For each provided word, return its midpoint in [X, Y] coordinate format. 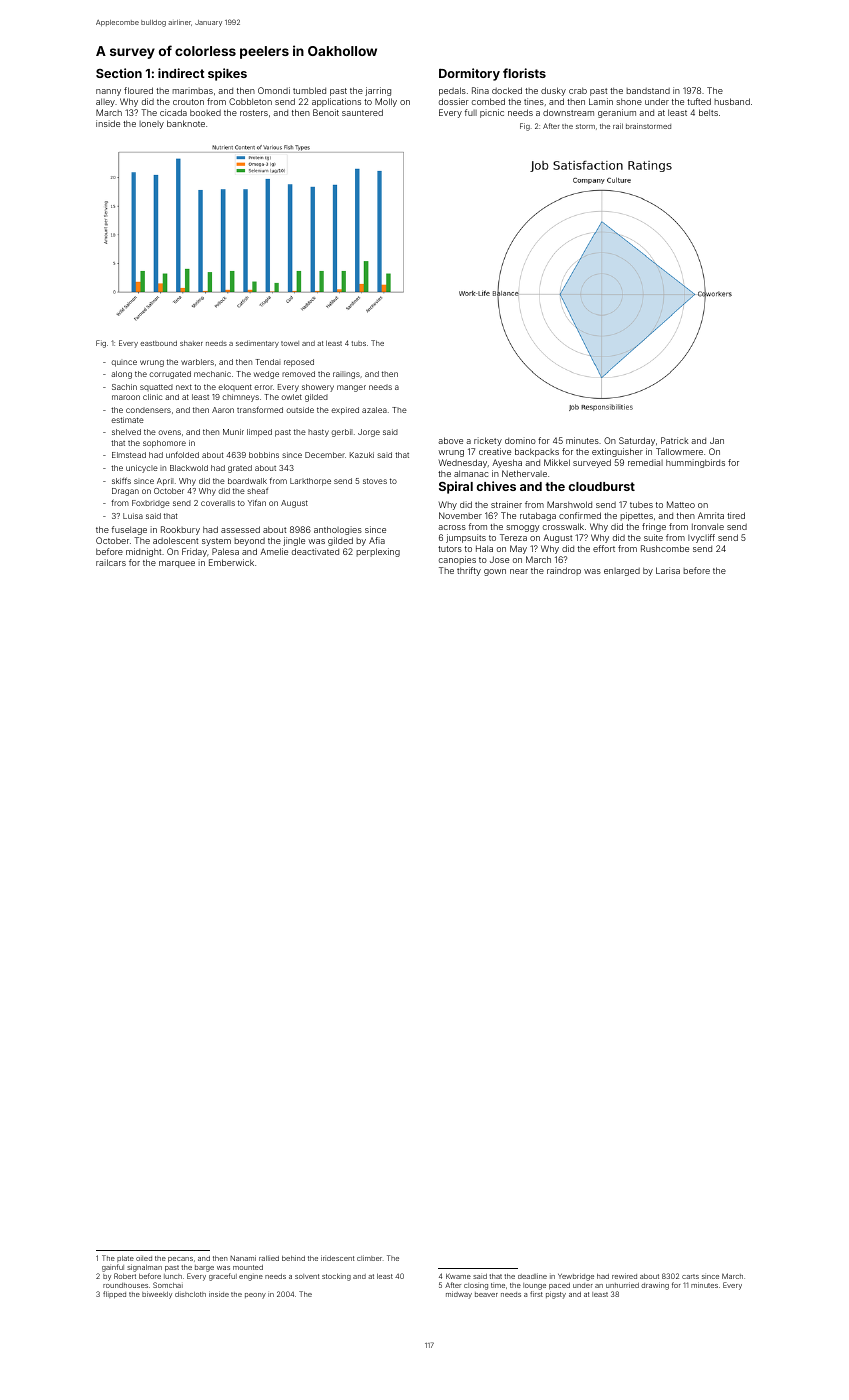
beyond [249, 542]
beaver [486, 1294]
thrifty [469, 571]
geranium [617, 113]
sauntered [362, 112]
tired [736, 515]
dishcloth [190, 1294]
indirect [181, 73]
